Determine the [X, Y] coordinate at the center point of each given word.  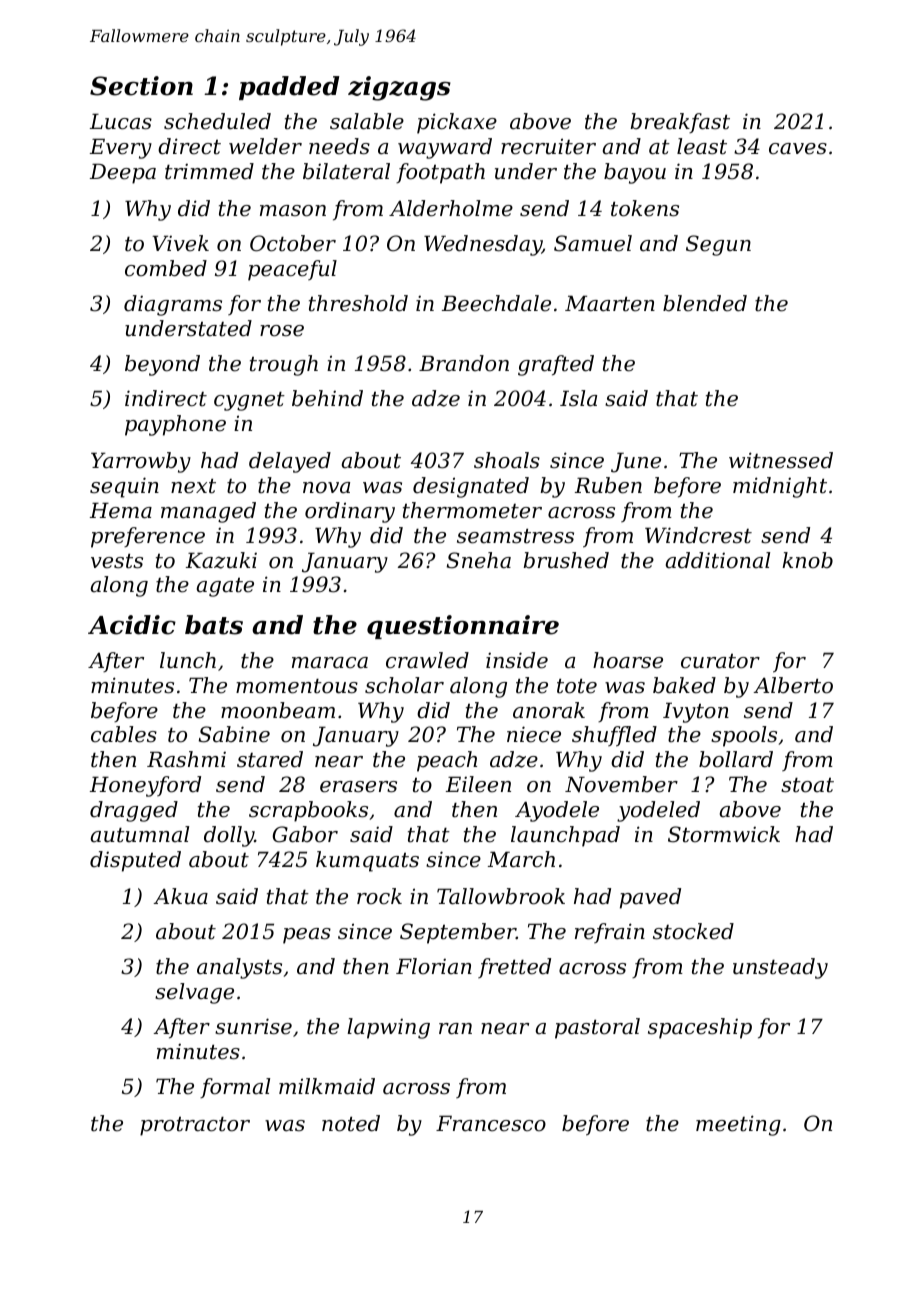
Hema [121, 510]
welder [265, 146]
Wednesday [483, 245]
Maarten [610, 303]
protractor [195, 1126]
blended [705, 303]
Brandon [464, 363]
